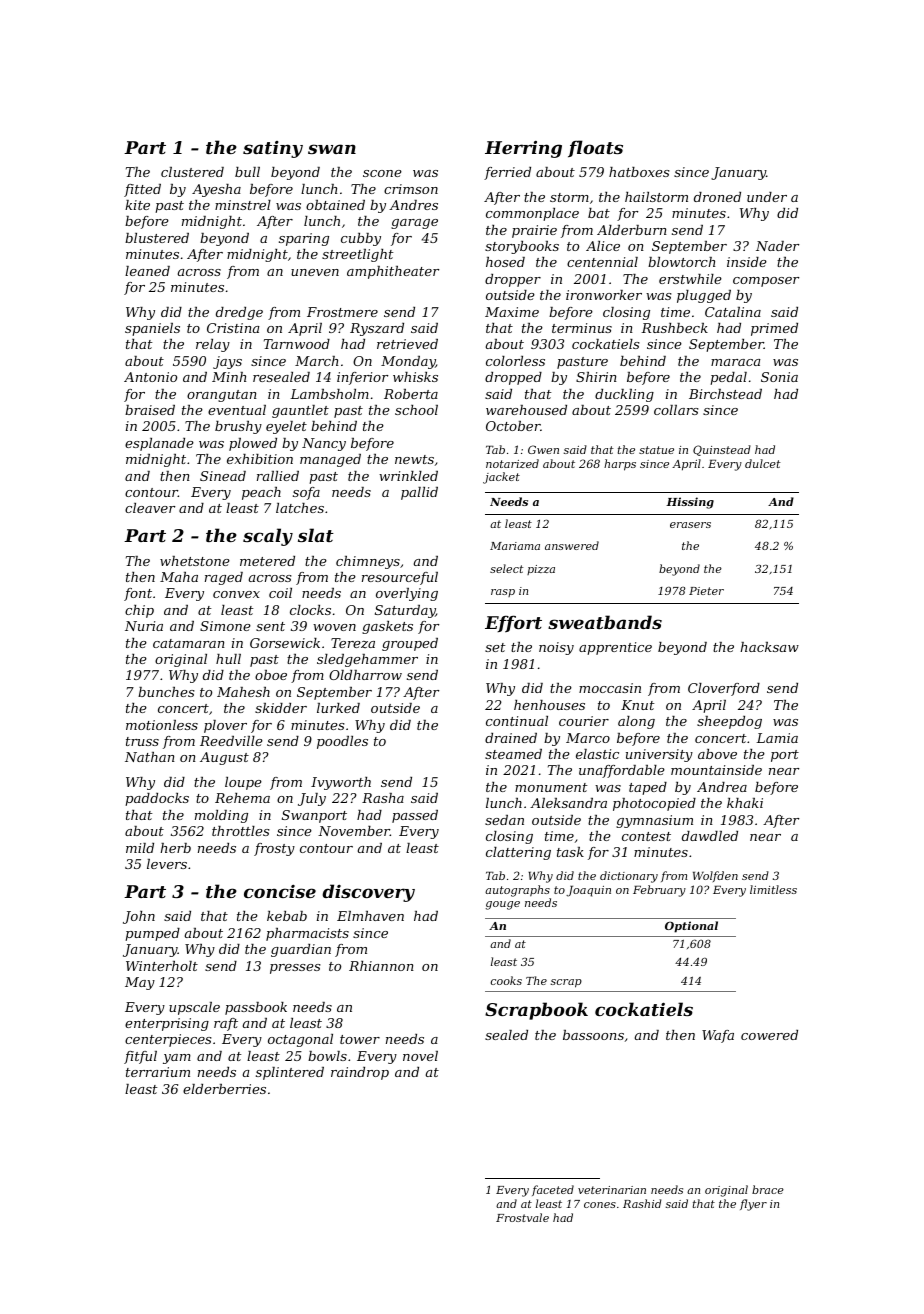 The height and width of the page is (1314, 924). What do you see at coordinates (195, 561) in the page?
I see `whetstone` at bounding box center [195, 561].
